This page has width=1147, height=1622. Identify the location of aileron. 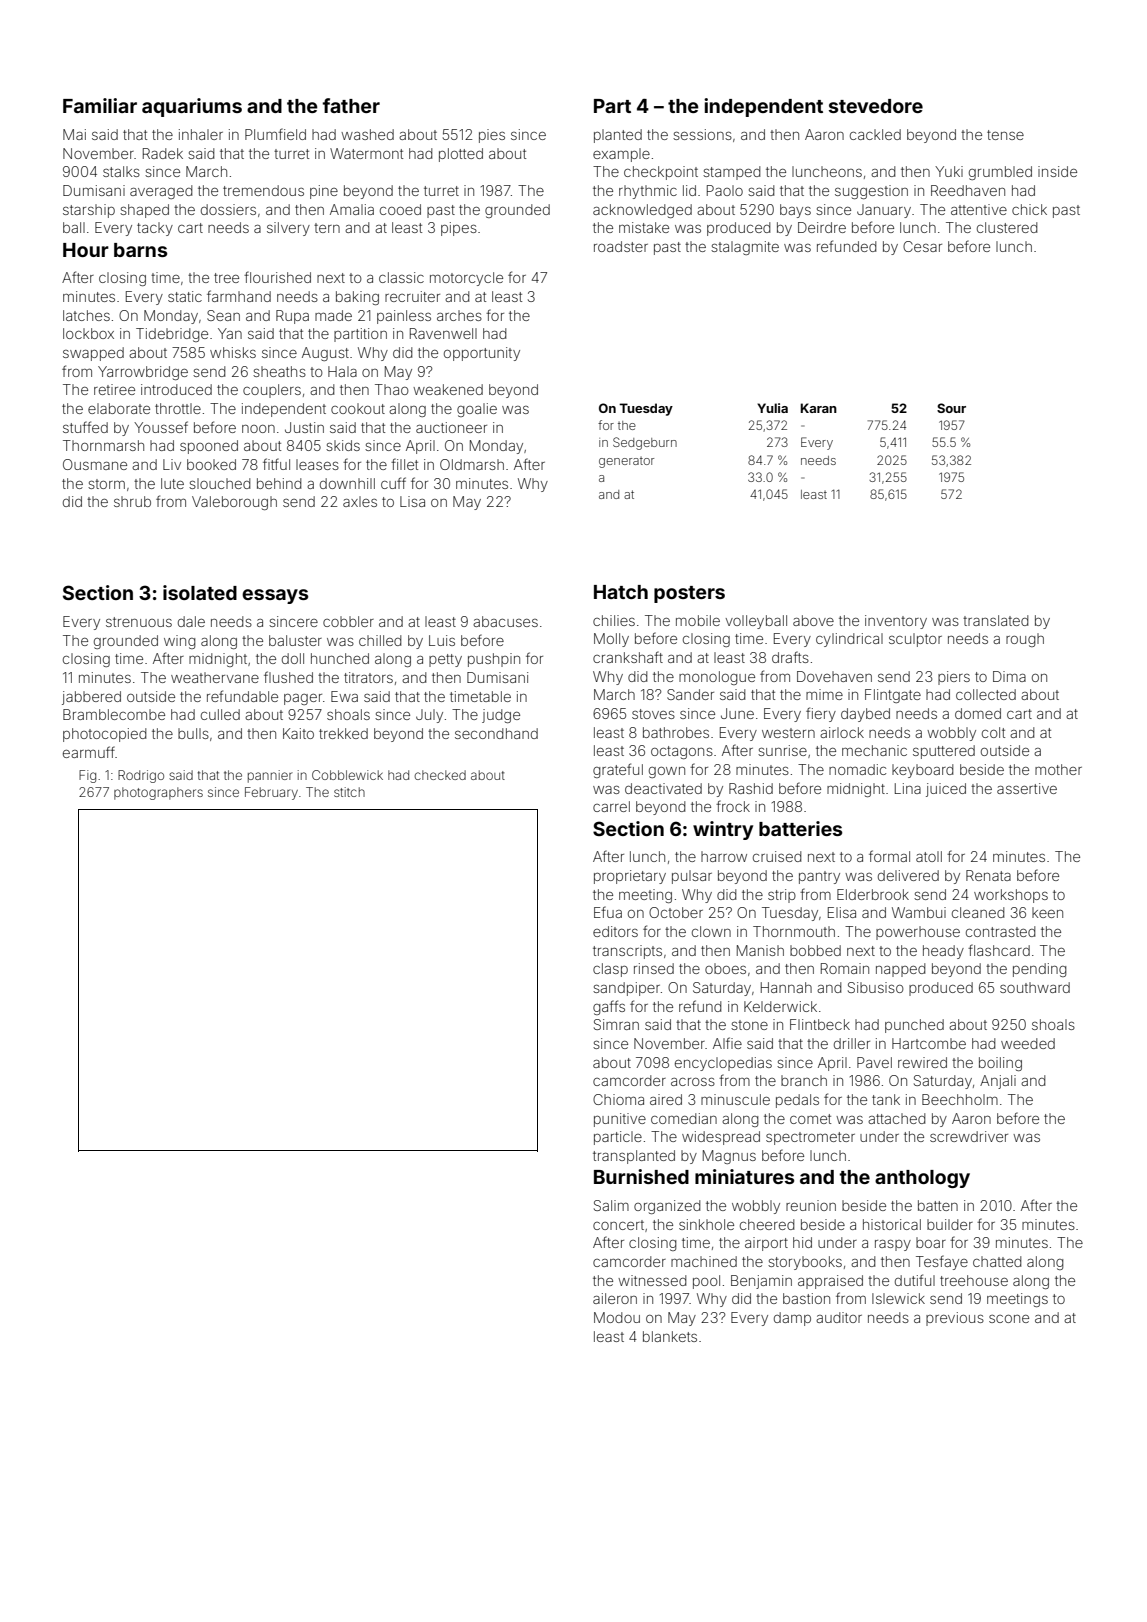
(615, 1298).
